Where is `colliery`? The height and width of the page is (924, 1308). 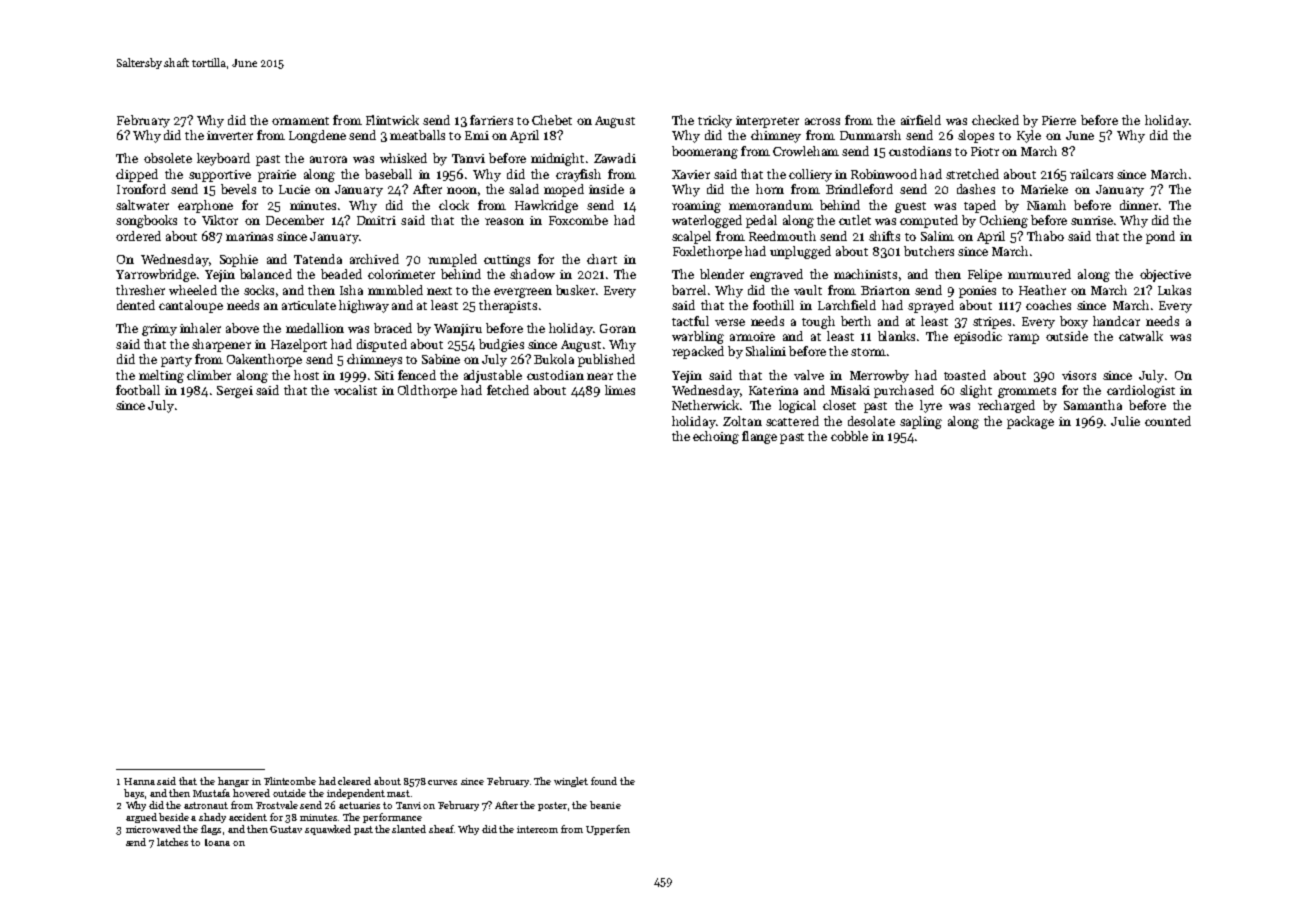 colliery is located at coordinates (810, 175).
